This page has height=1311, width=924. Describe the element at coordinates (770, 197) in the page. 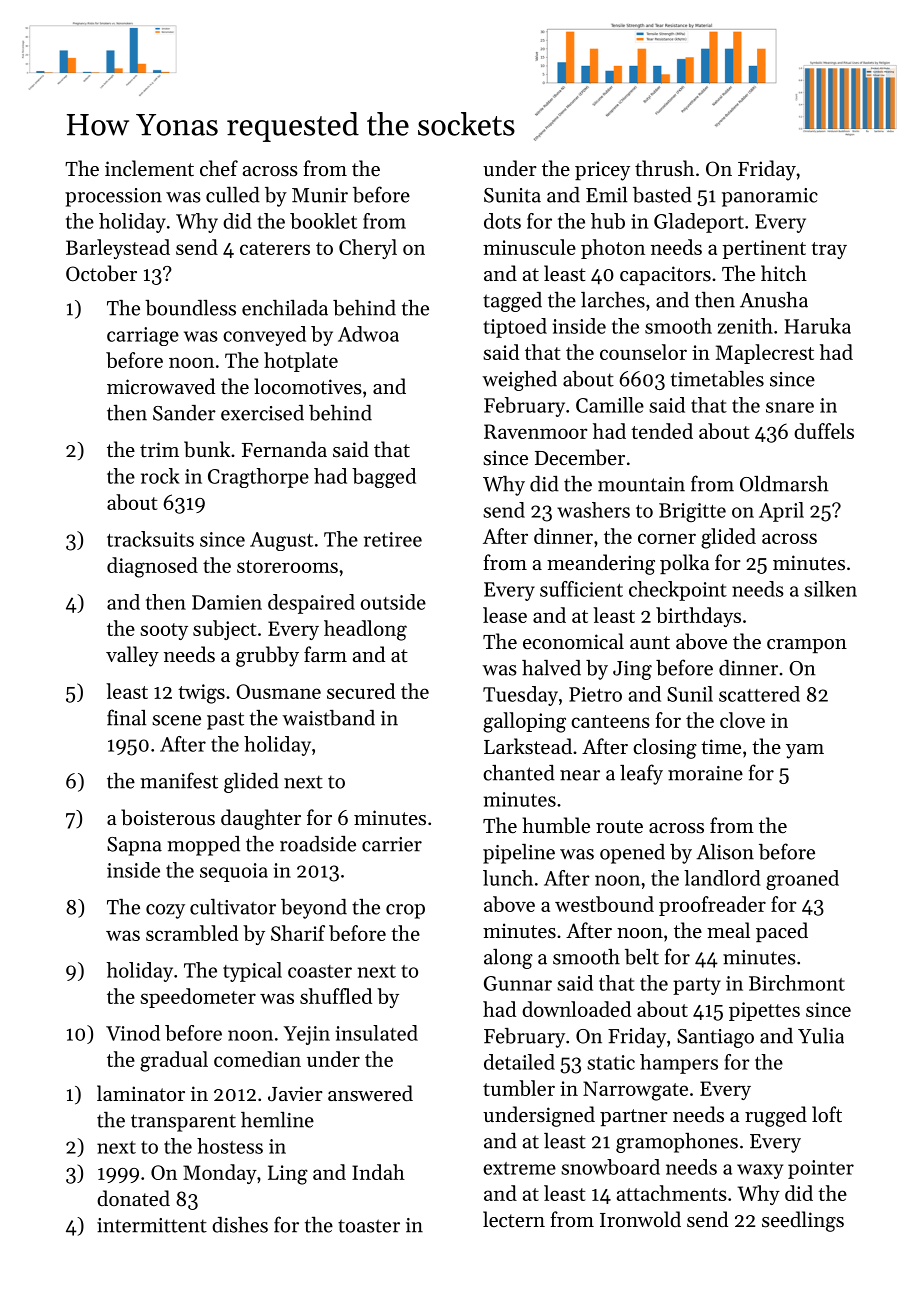

I see `panoramic` at that location.
